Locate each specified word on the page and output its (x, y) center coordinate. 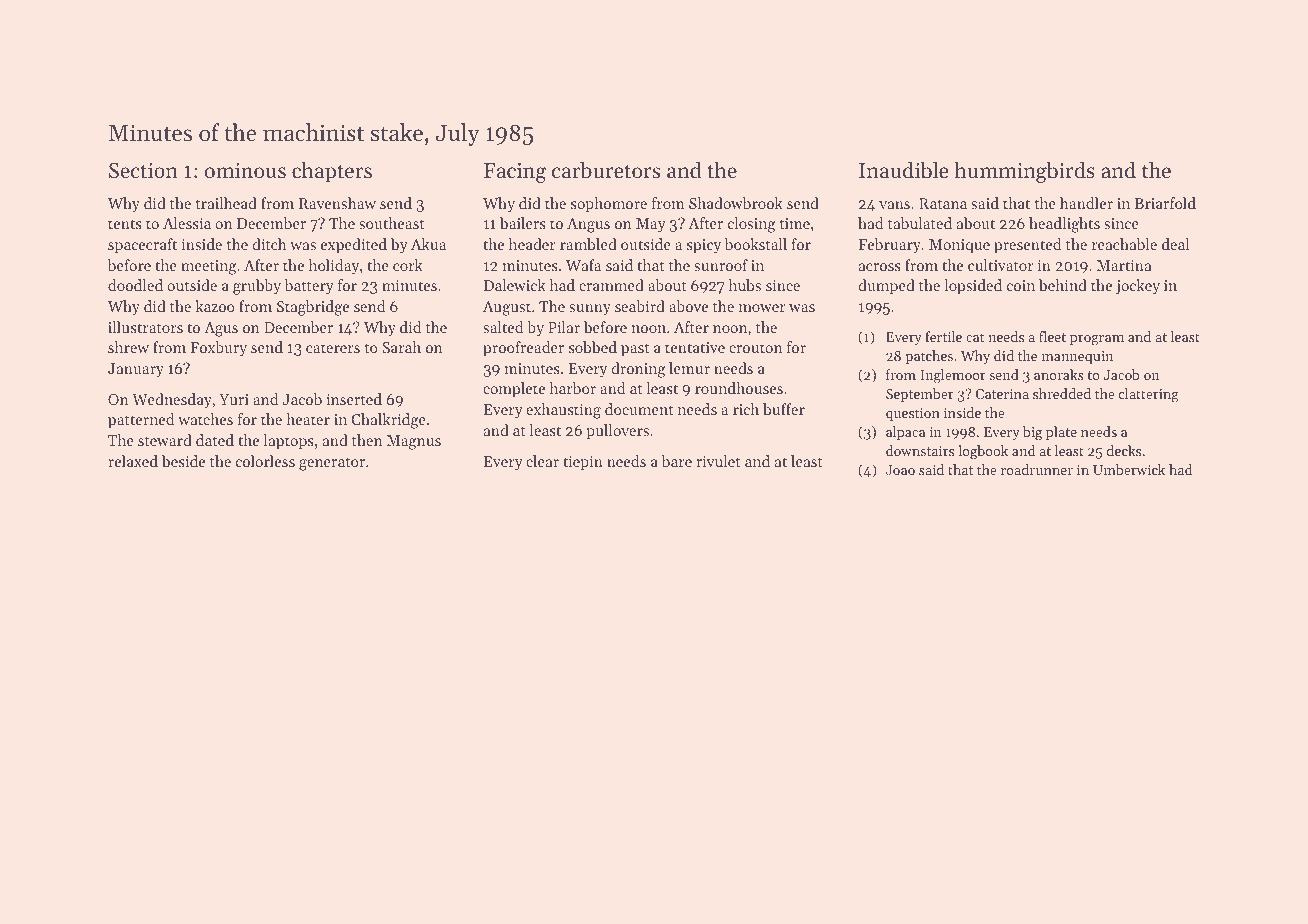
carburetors (606, 170)
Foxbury (218, 349)
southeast (391, 223)
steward (165, 440)
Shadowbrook (736, 203)
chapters (332, 172)
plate (1061, 433)
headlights (1064, 225)
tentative (695, 347)
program (1097, 340)
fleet (1052, 336)
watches (205, 419)
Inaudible (904, 170)
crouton (756, 348)
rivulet (718, 461)
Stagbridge (313, 308)
